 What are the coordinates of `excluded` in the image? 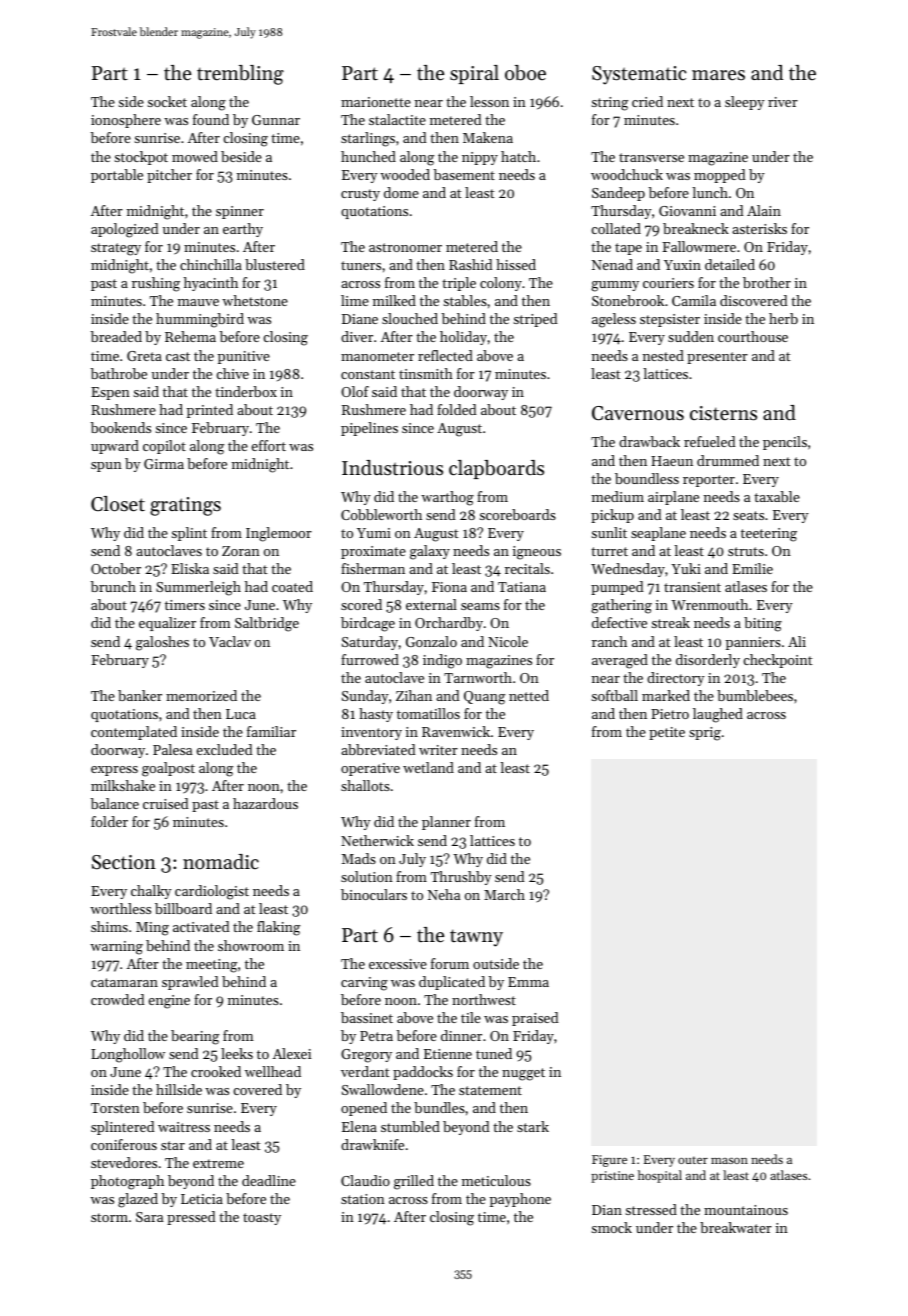 It's located at (224, 749).
